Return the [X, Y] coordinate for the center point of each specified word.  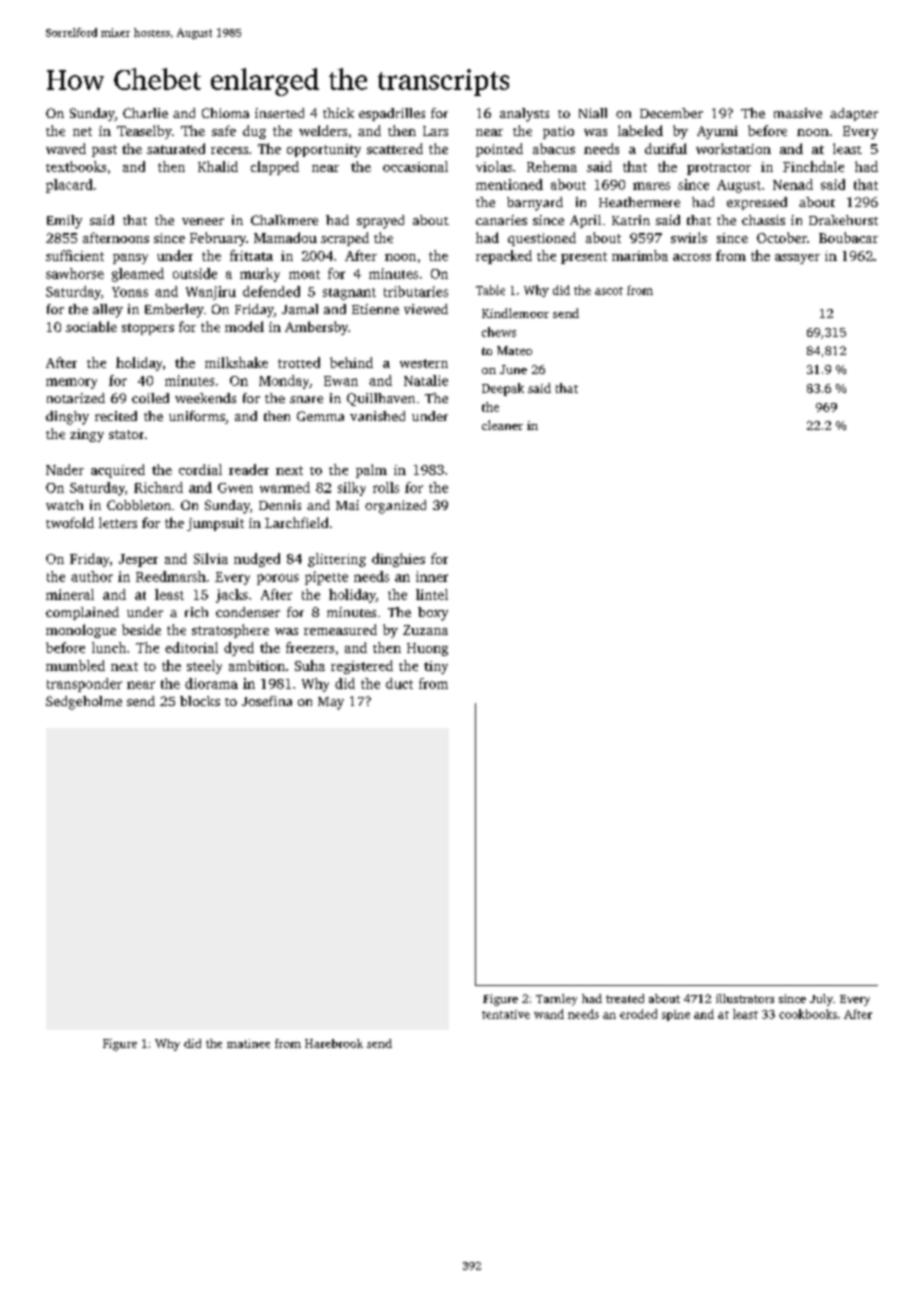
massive [798, 113]
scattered [395, 148]
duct [399, 683]
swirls [689, 237]
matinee [248, 1043]
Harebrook [334, 1043]
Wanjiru [211, 293]
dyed [239, 649]
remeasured [340, 629]
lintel [432, 594]
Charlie [145, 113]
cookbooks [808, 1014]
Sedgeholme [84, 703]
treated [625, 998]
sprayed [380, 222]
